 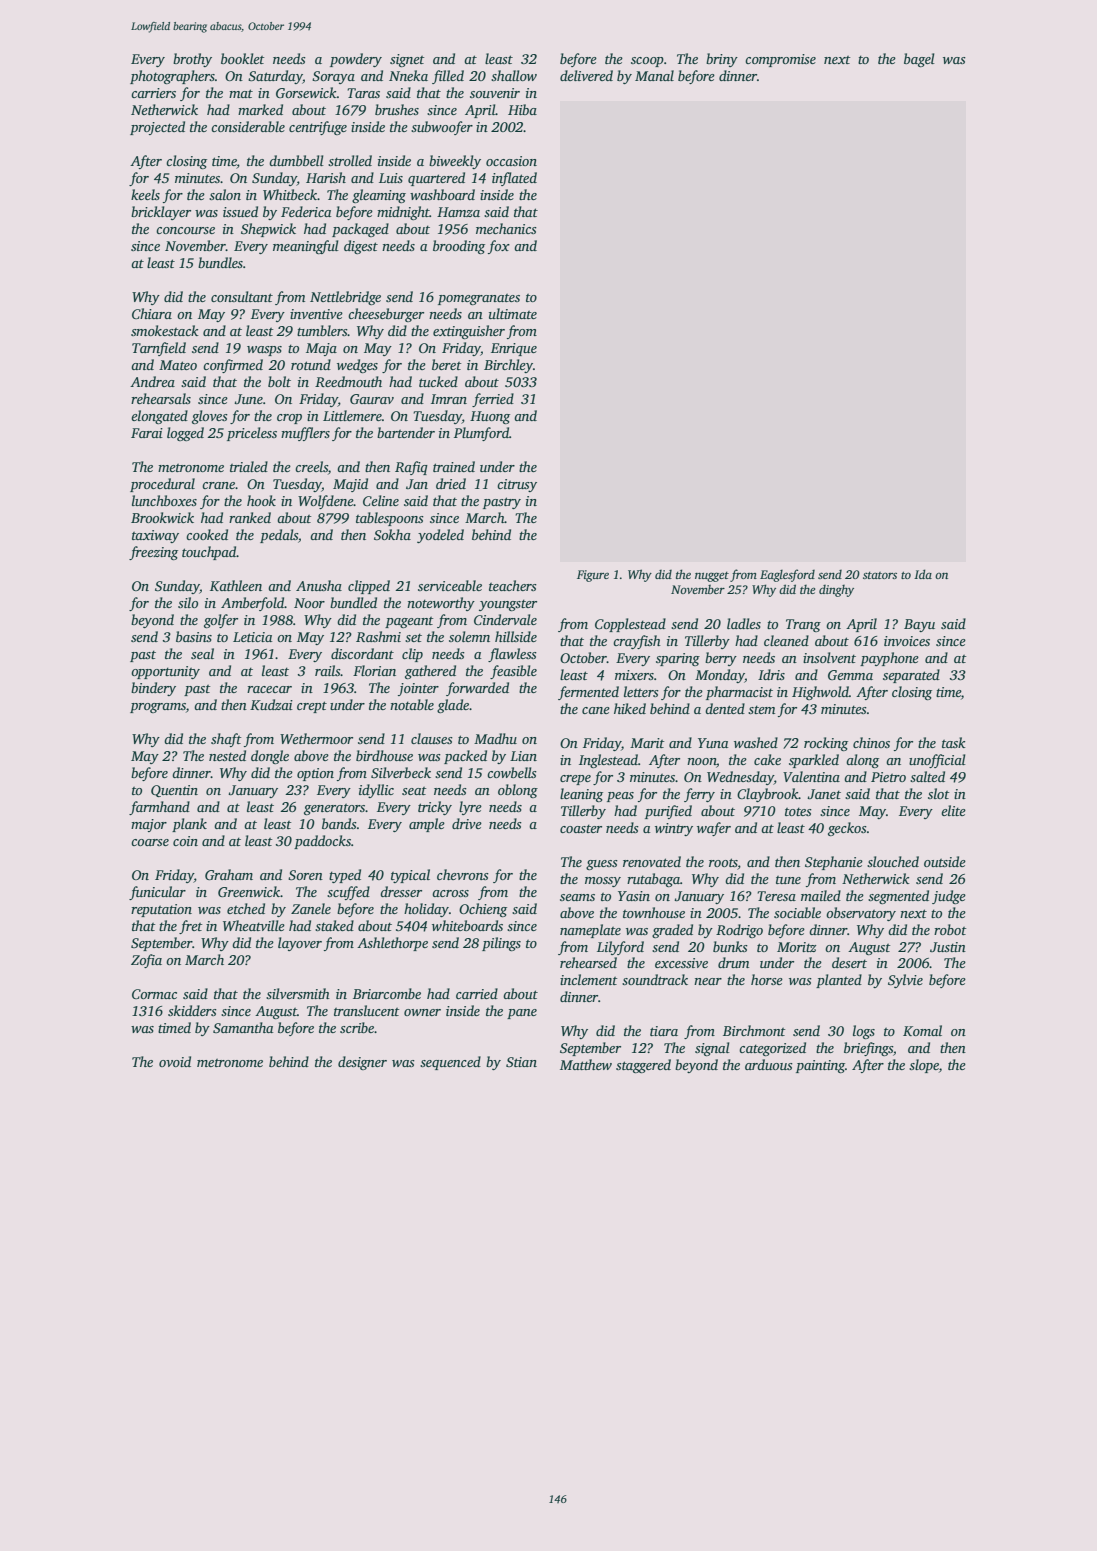 I want to click on inventive, so click(x=316, y=314).
